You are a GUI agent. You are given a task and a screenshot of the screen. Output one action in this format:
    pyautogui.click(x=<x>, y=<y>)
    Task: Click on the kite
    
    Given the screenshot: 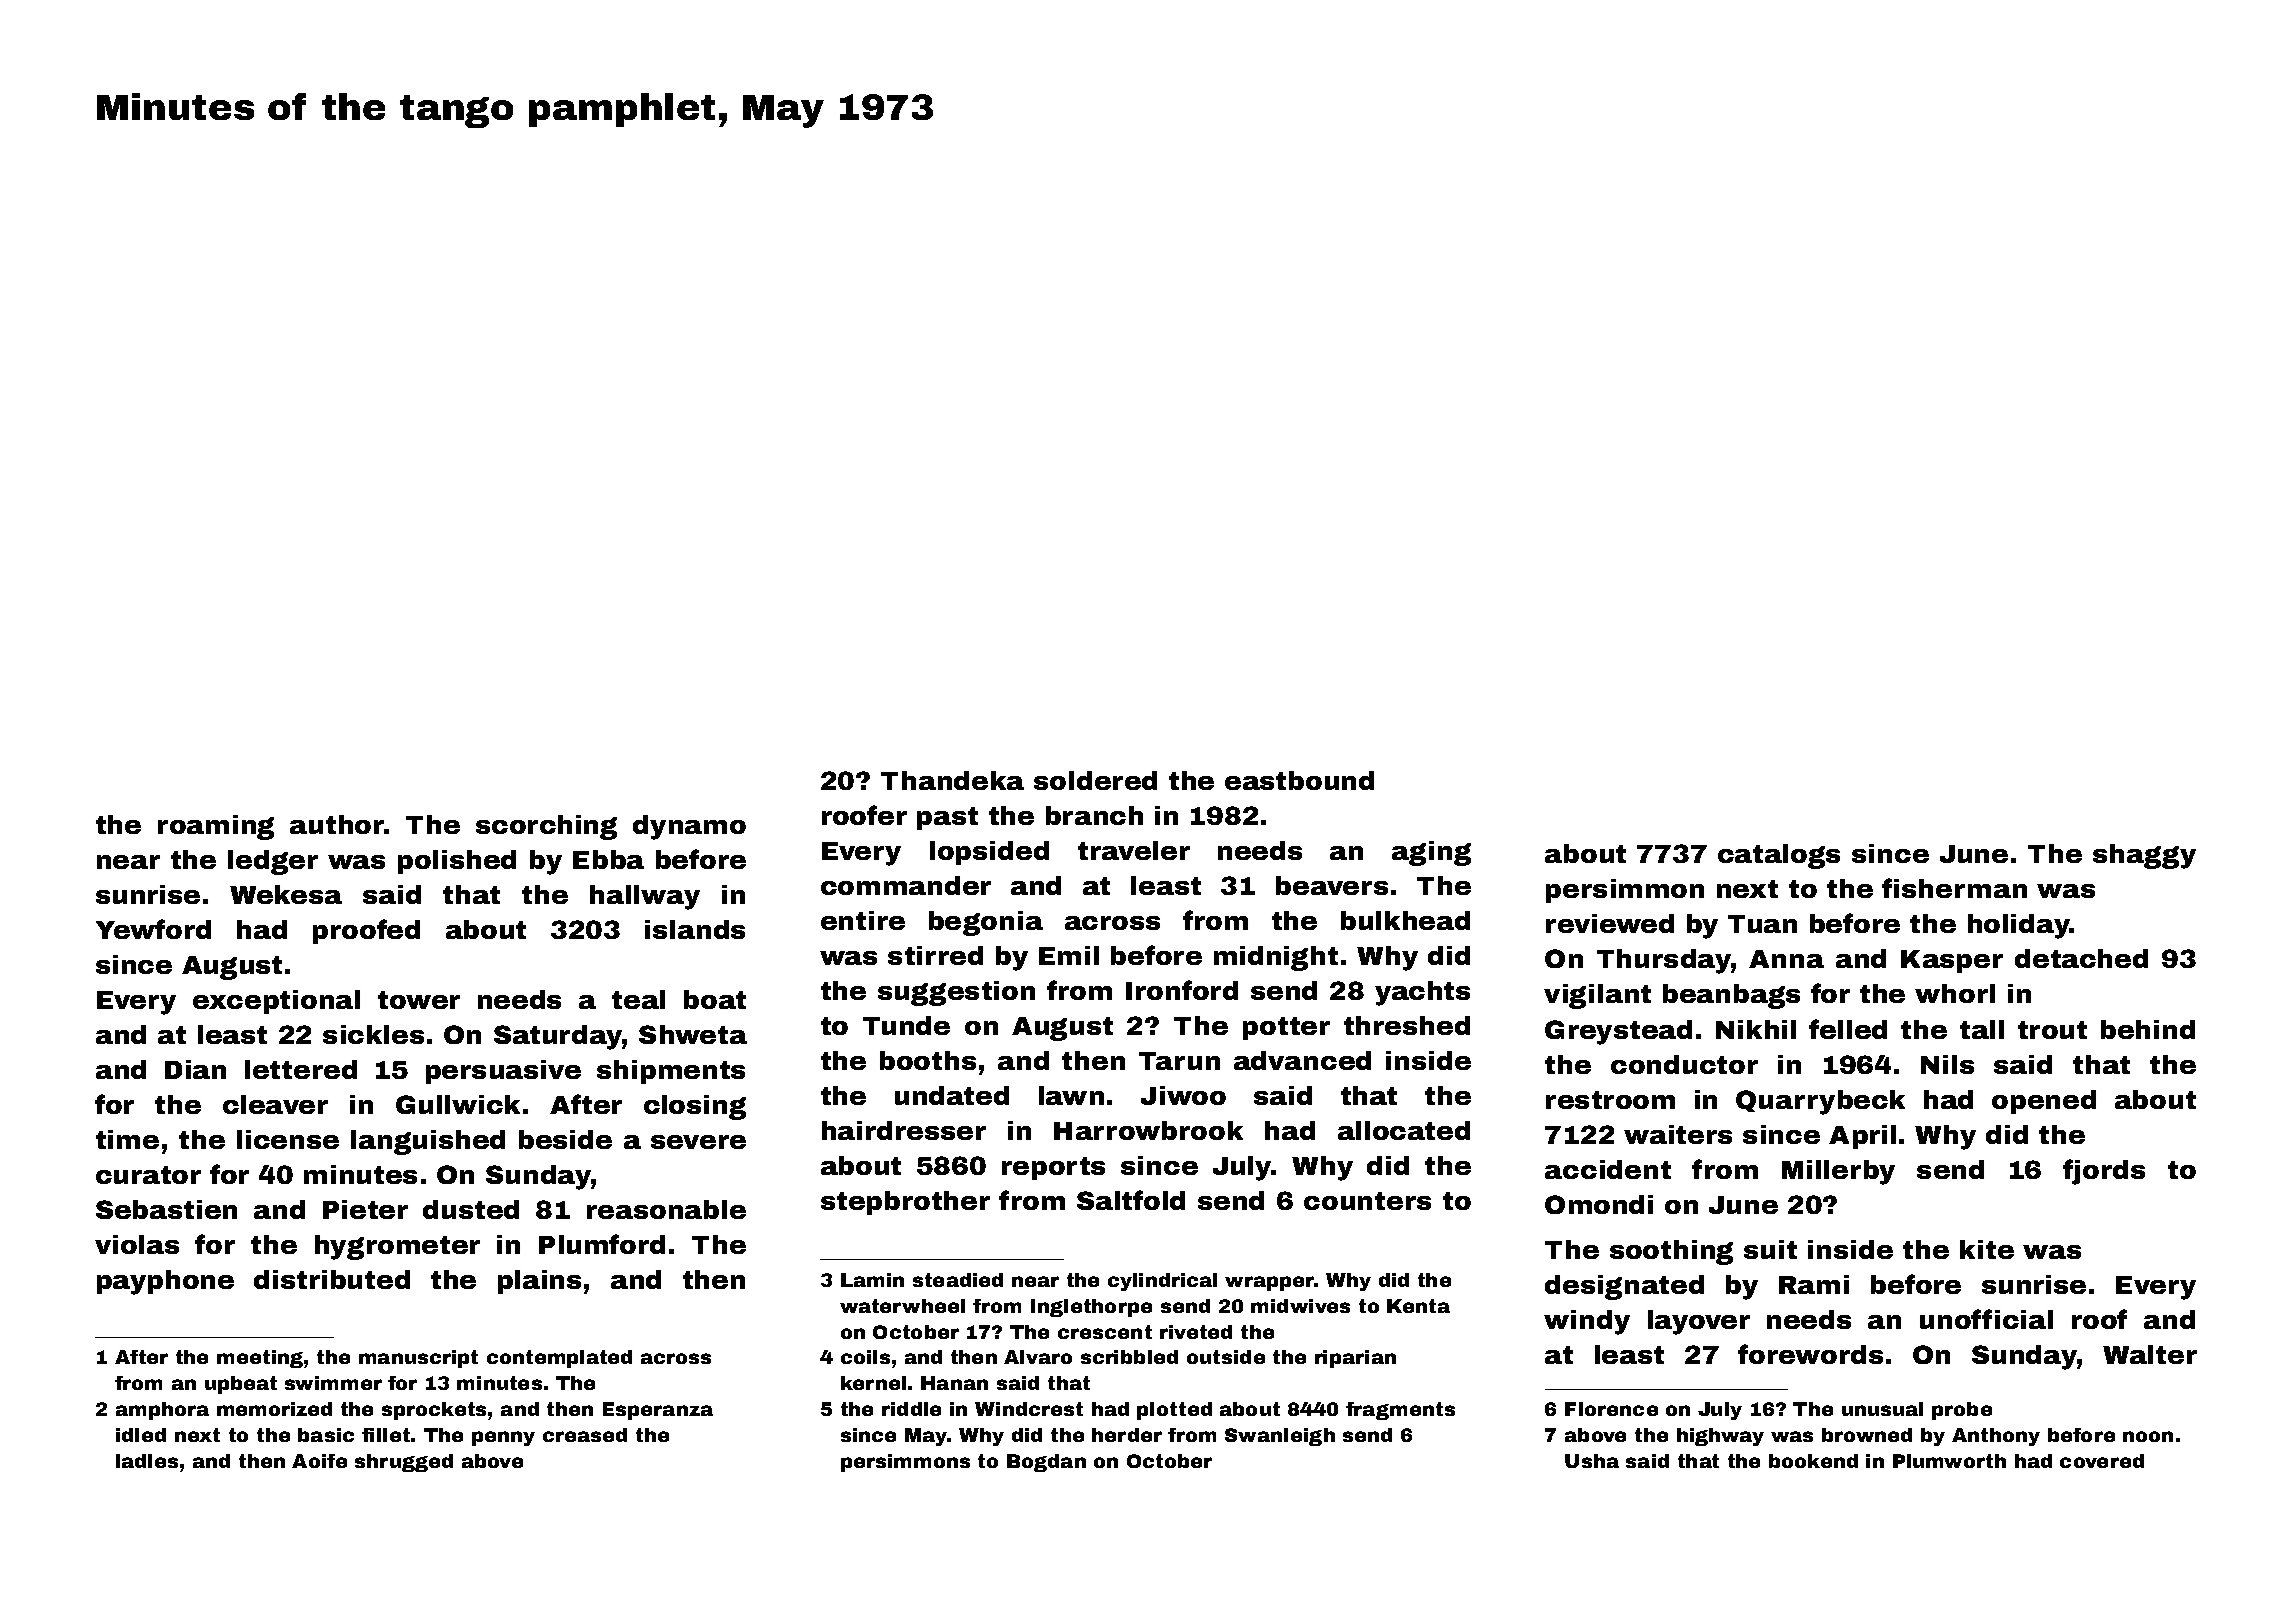 What is the action you would take?
    pyautogui.click(x=1987, y=1249)
